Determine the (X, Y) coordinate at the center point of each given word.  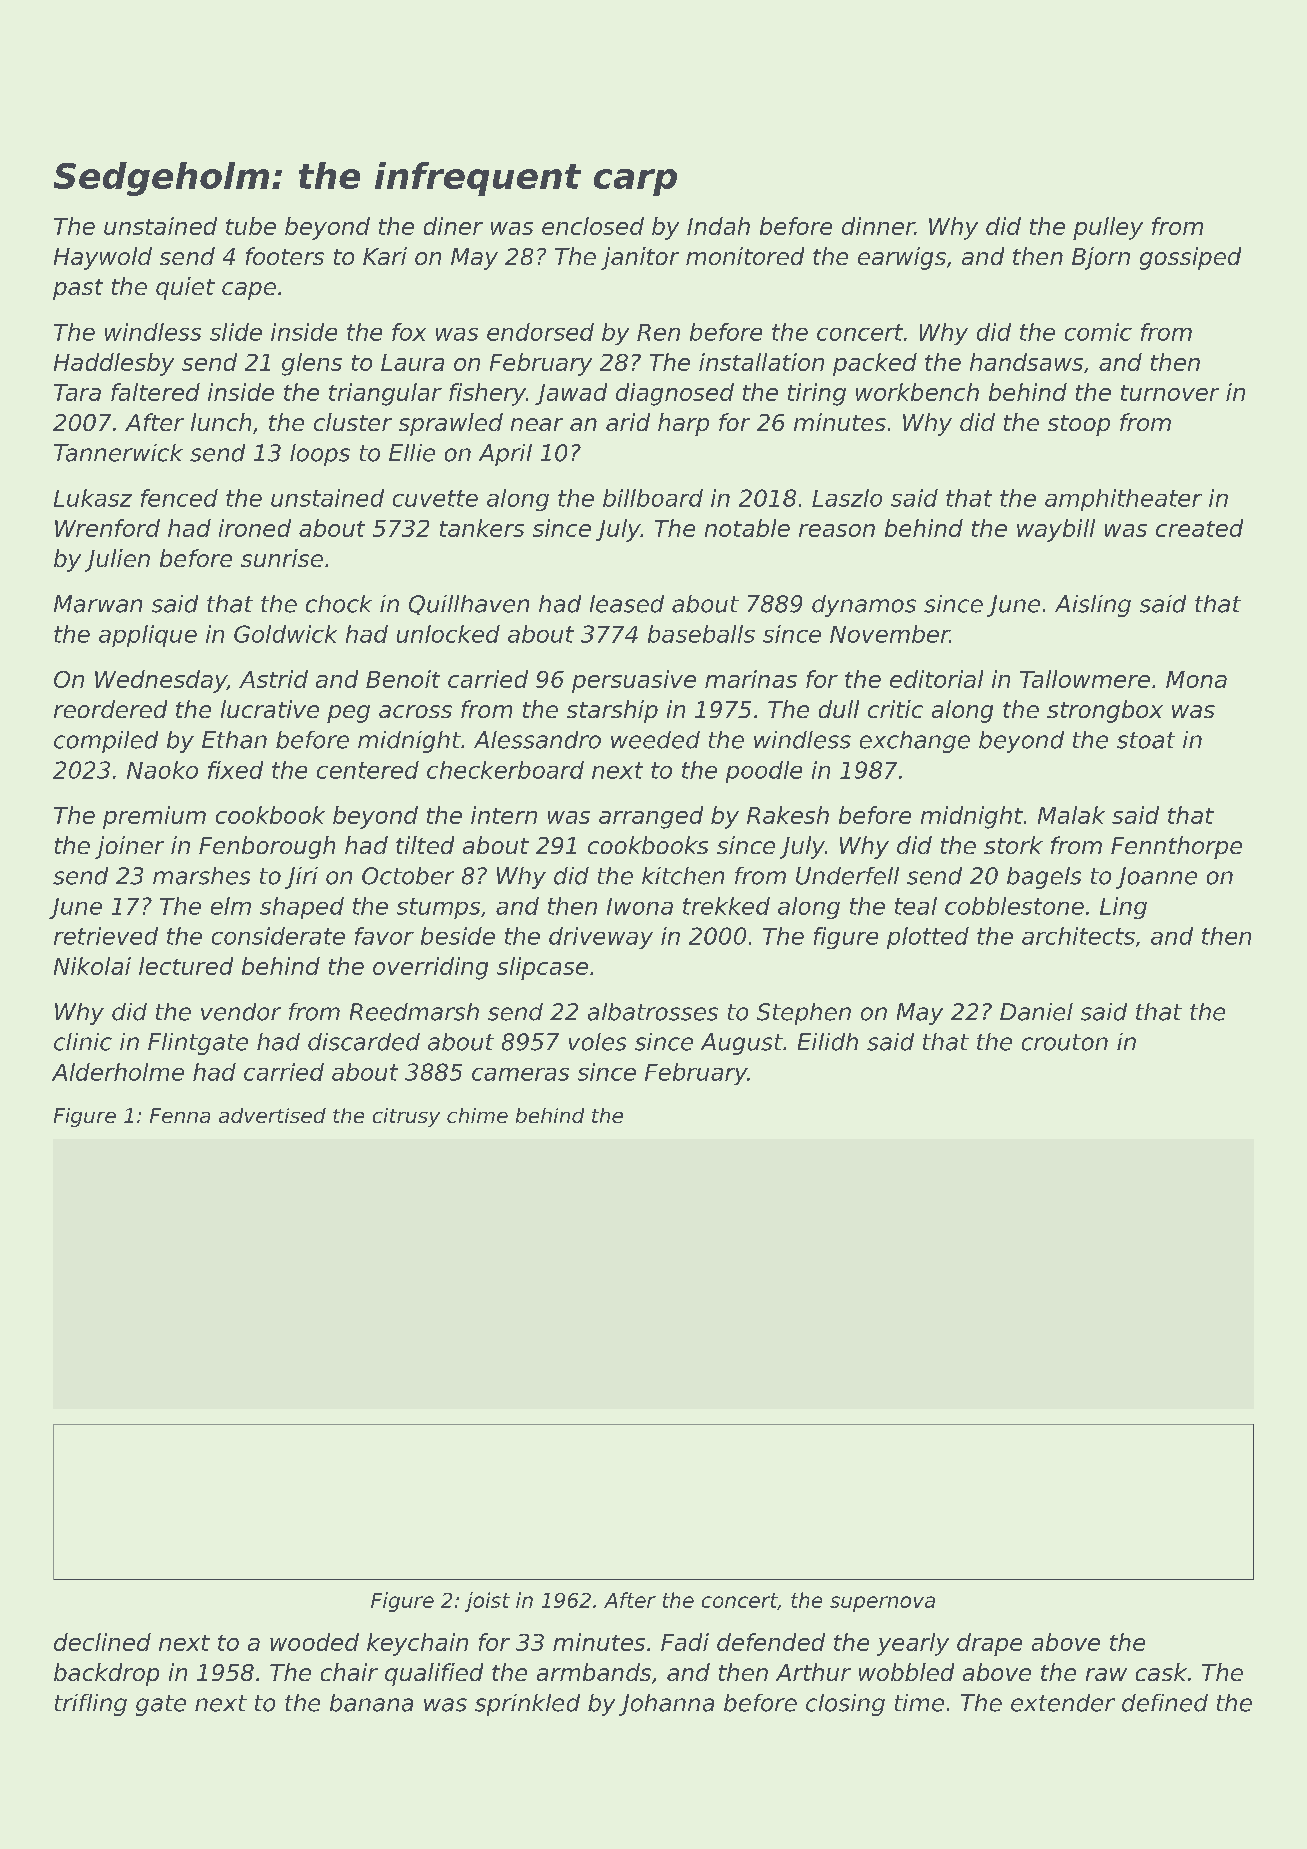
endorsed (540, 332)
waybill (1056, 530)
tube (251, 226)
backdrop (106, 1674)
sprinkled (527, 1705)
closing (845, 1705)
